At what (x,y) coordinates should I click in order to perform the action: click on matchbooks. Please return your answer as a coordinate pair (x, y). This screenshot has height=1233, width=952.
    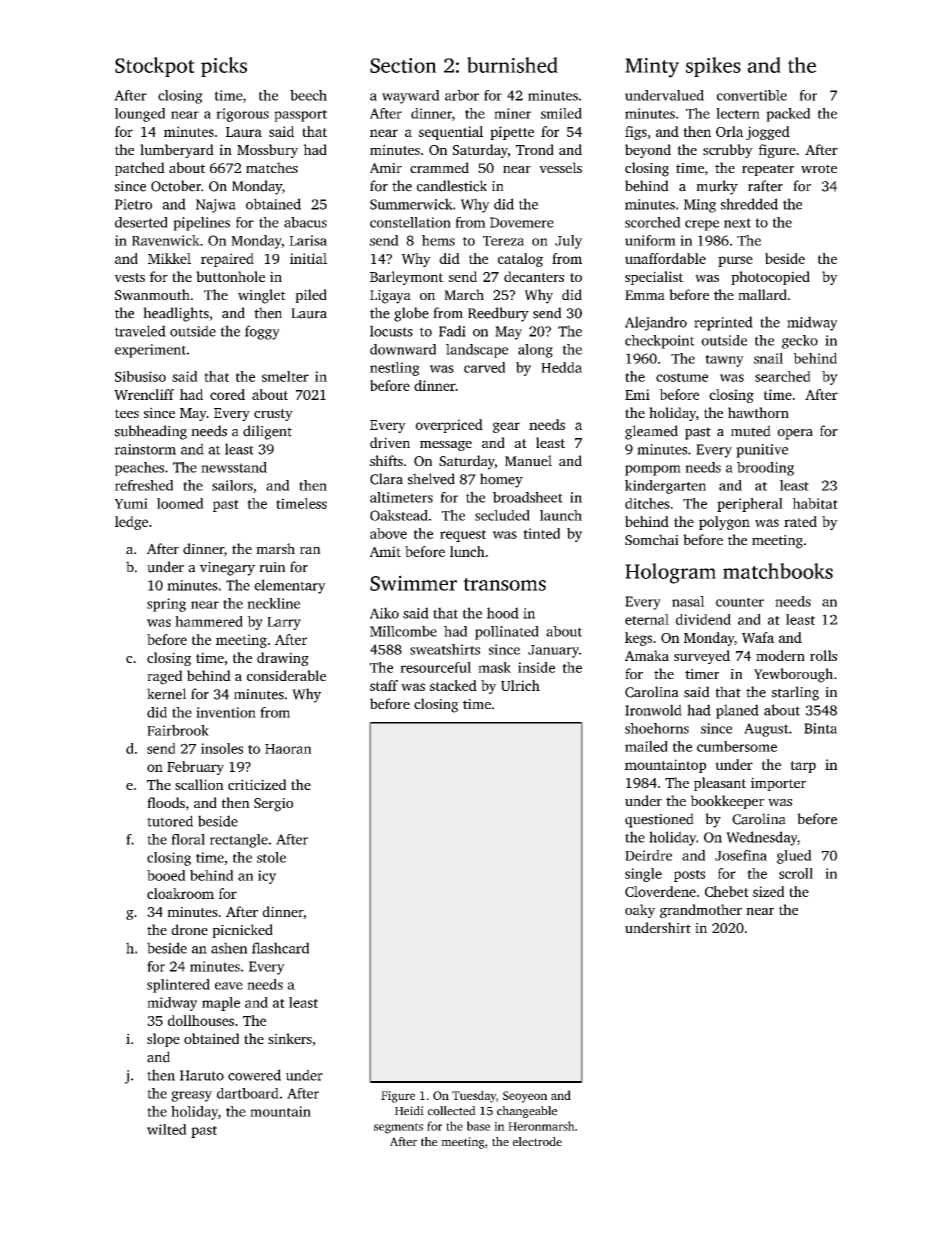
    Looking at the image, I should click on (778, 571).
